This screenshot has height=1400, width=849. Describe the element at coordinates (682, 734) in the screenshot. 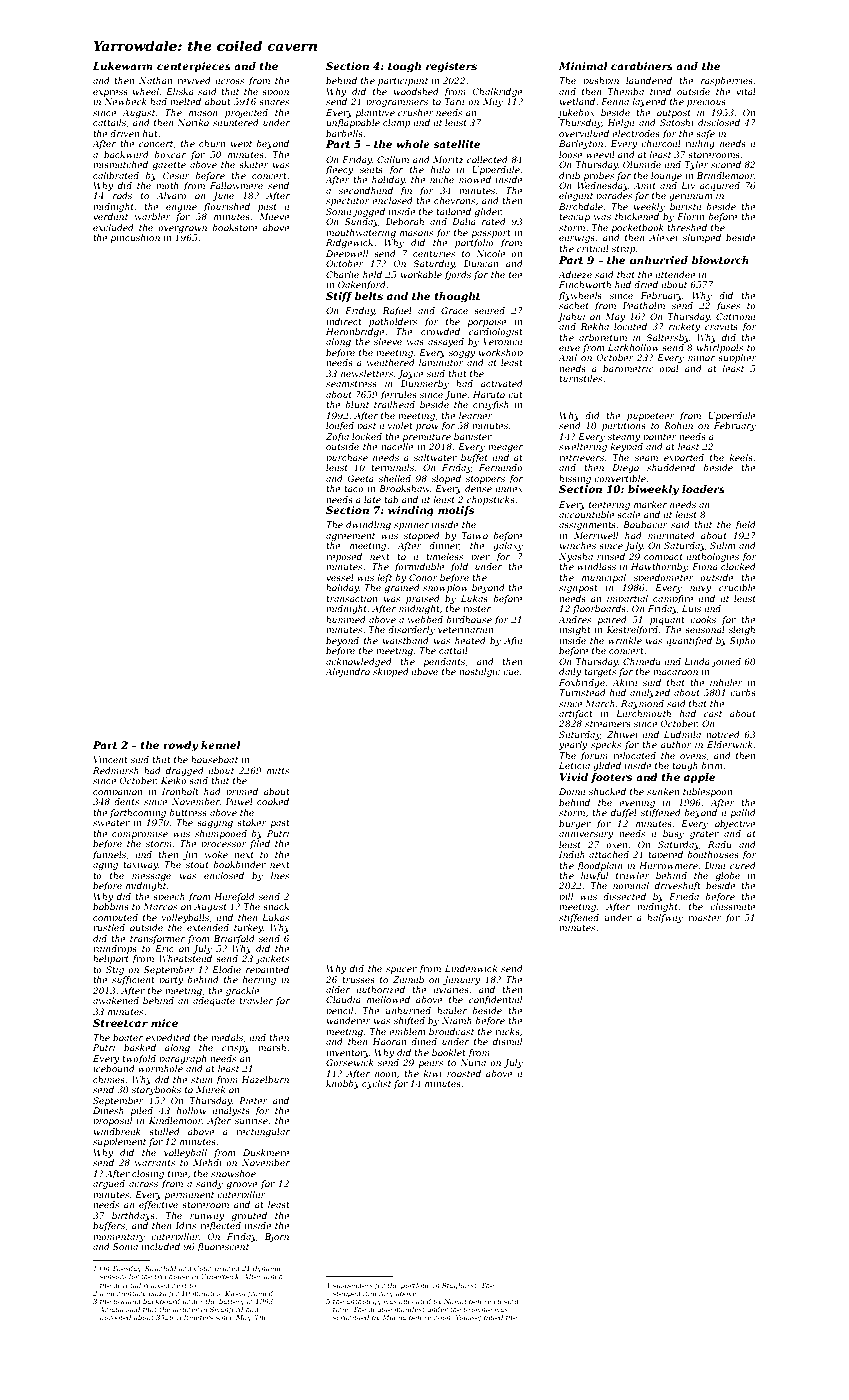

I see `Ludmila` at that location.
